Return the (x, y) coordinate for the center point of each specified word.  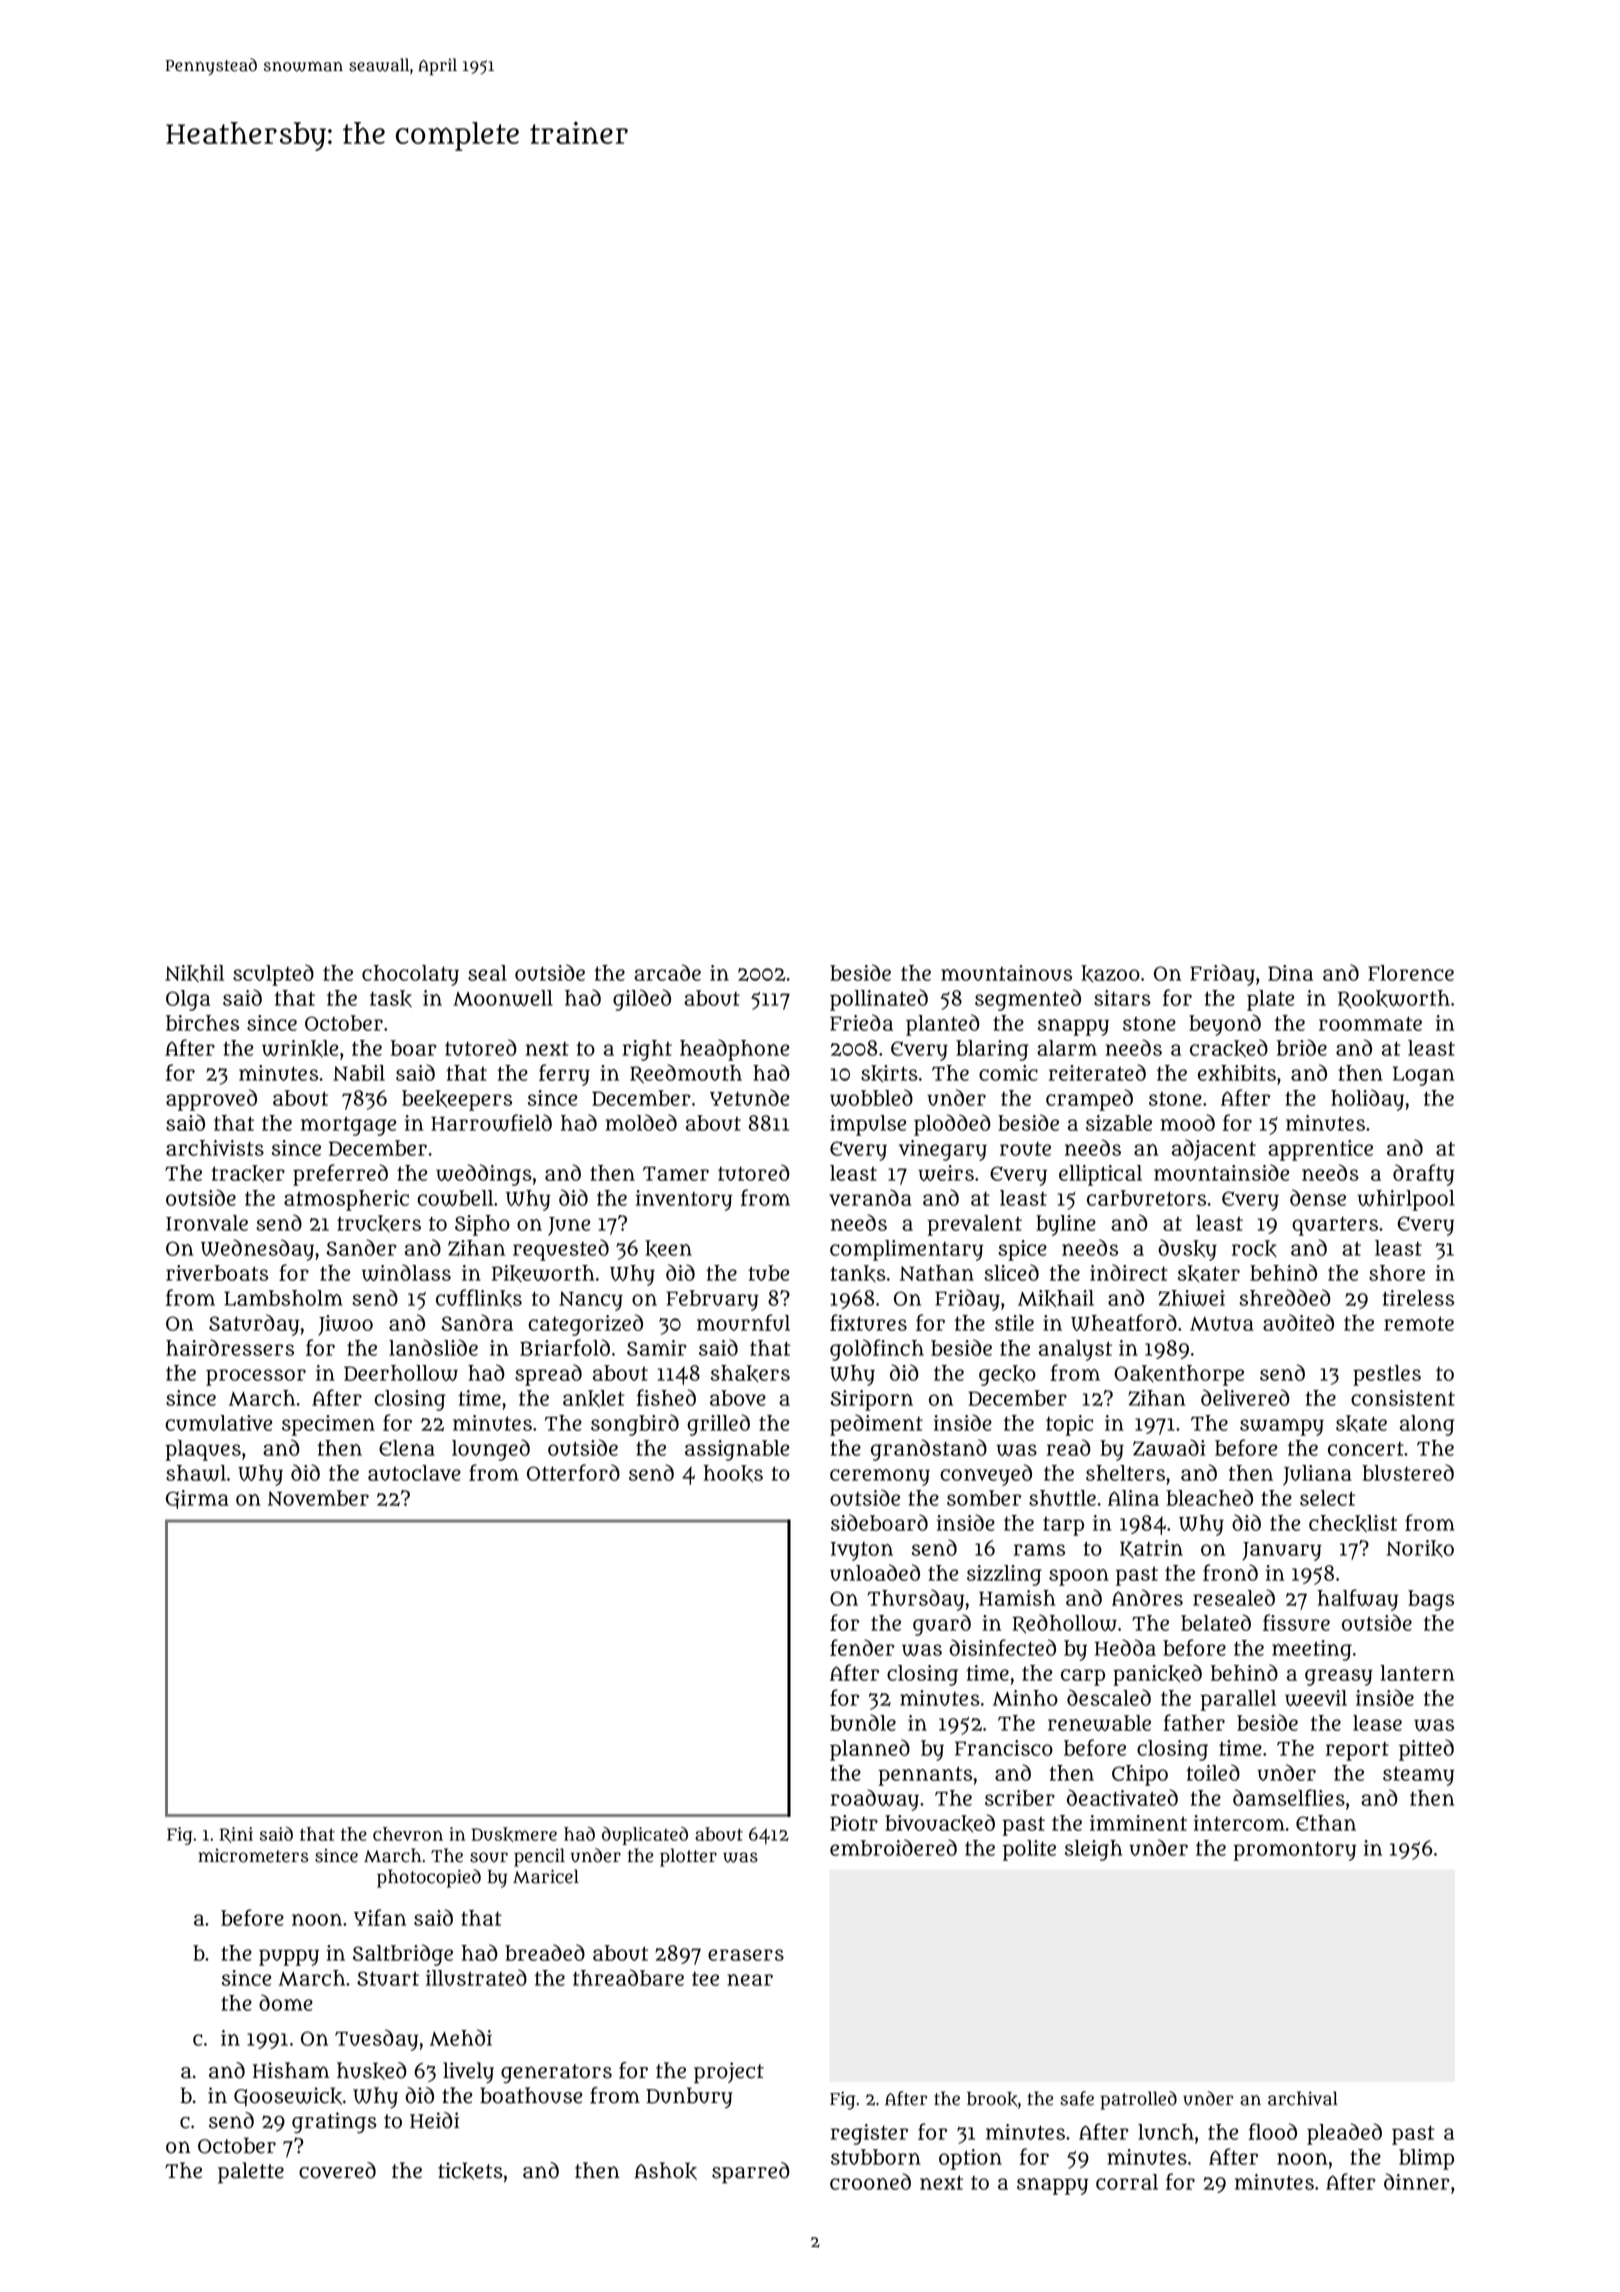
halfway (1357, 1600)
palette (251, 2173)
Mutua (1222, 1324)
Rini (236, 1835)
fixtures (868, 1322)
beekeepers (457, 1100)
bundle (863, 1722)
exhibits (1237, 1073)
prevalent (974, 1225)
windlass (406, 1272)
